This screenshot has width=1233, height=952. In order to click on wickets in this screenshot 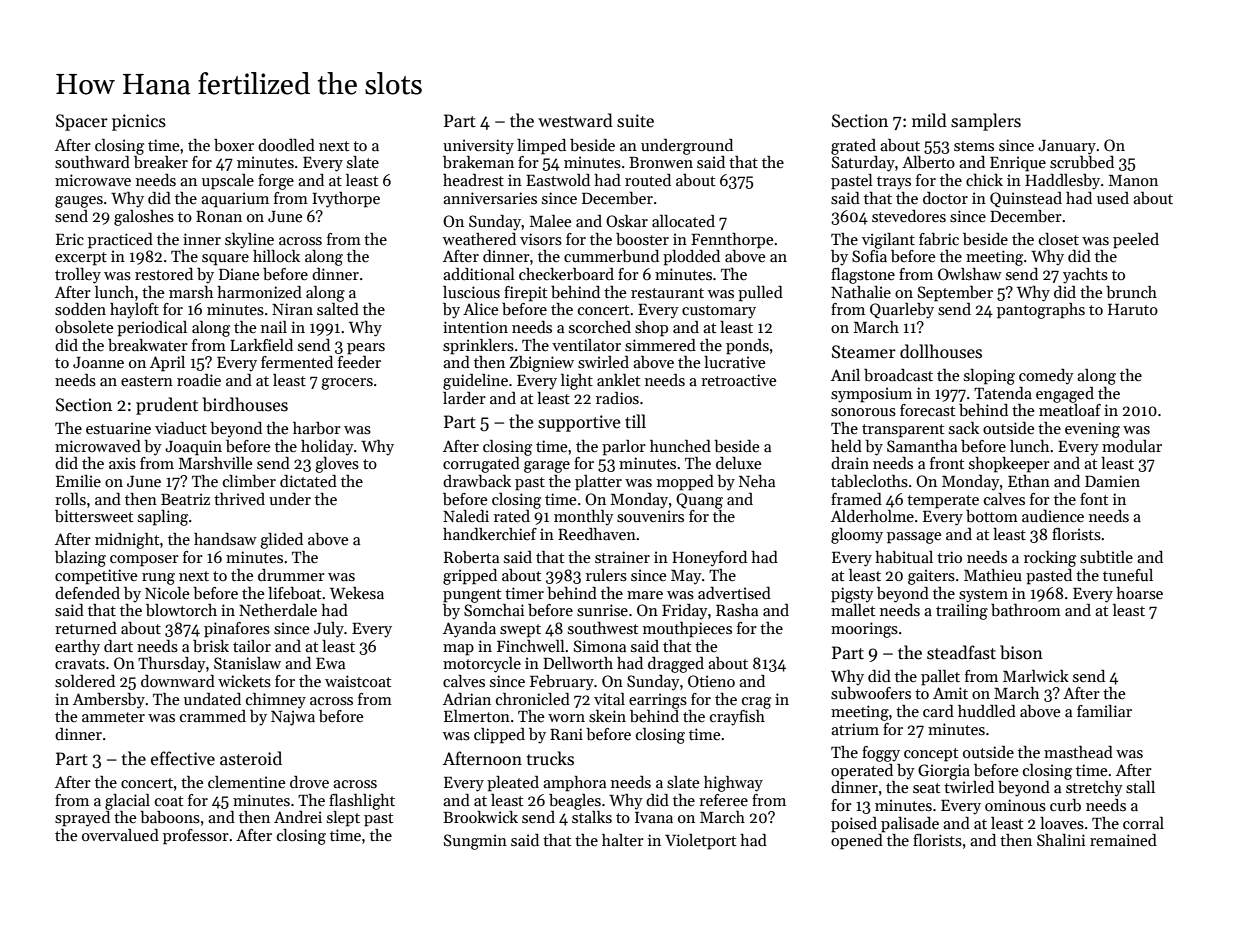, I will do `click(244, 681)`.
